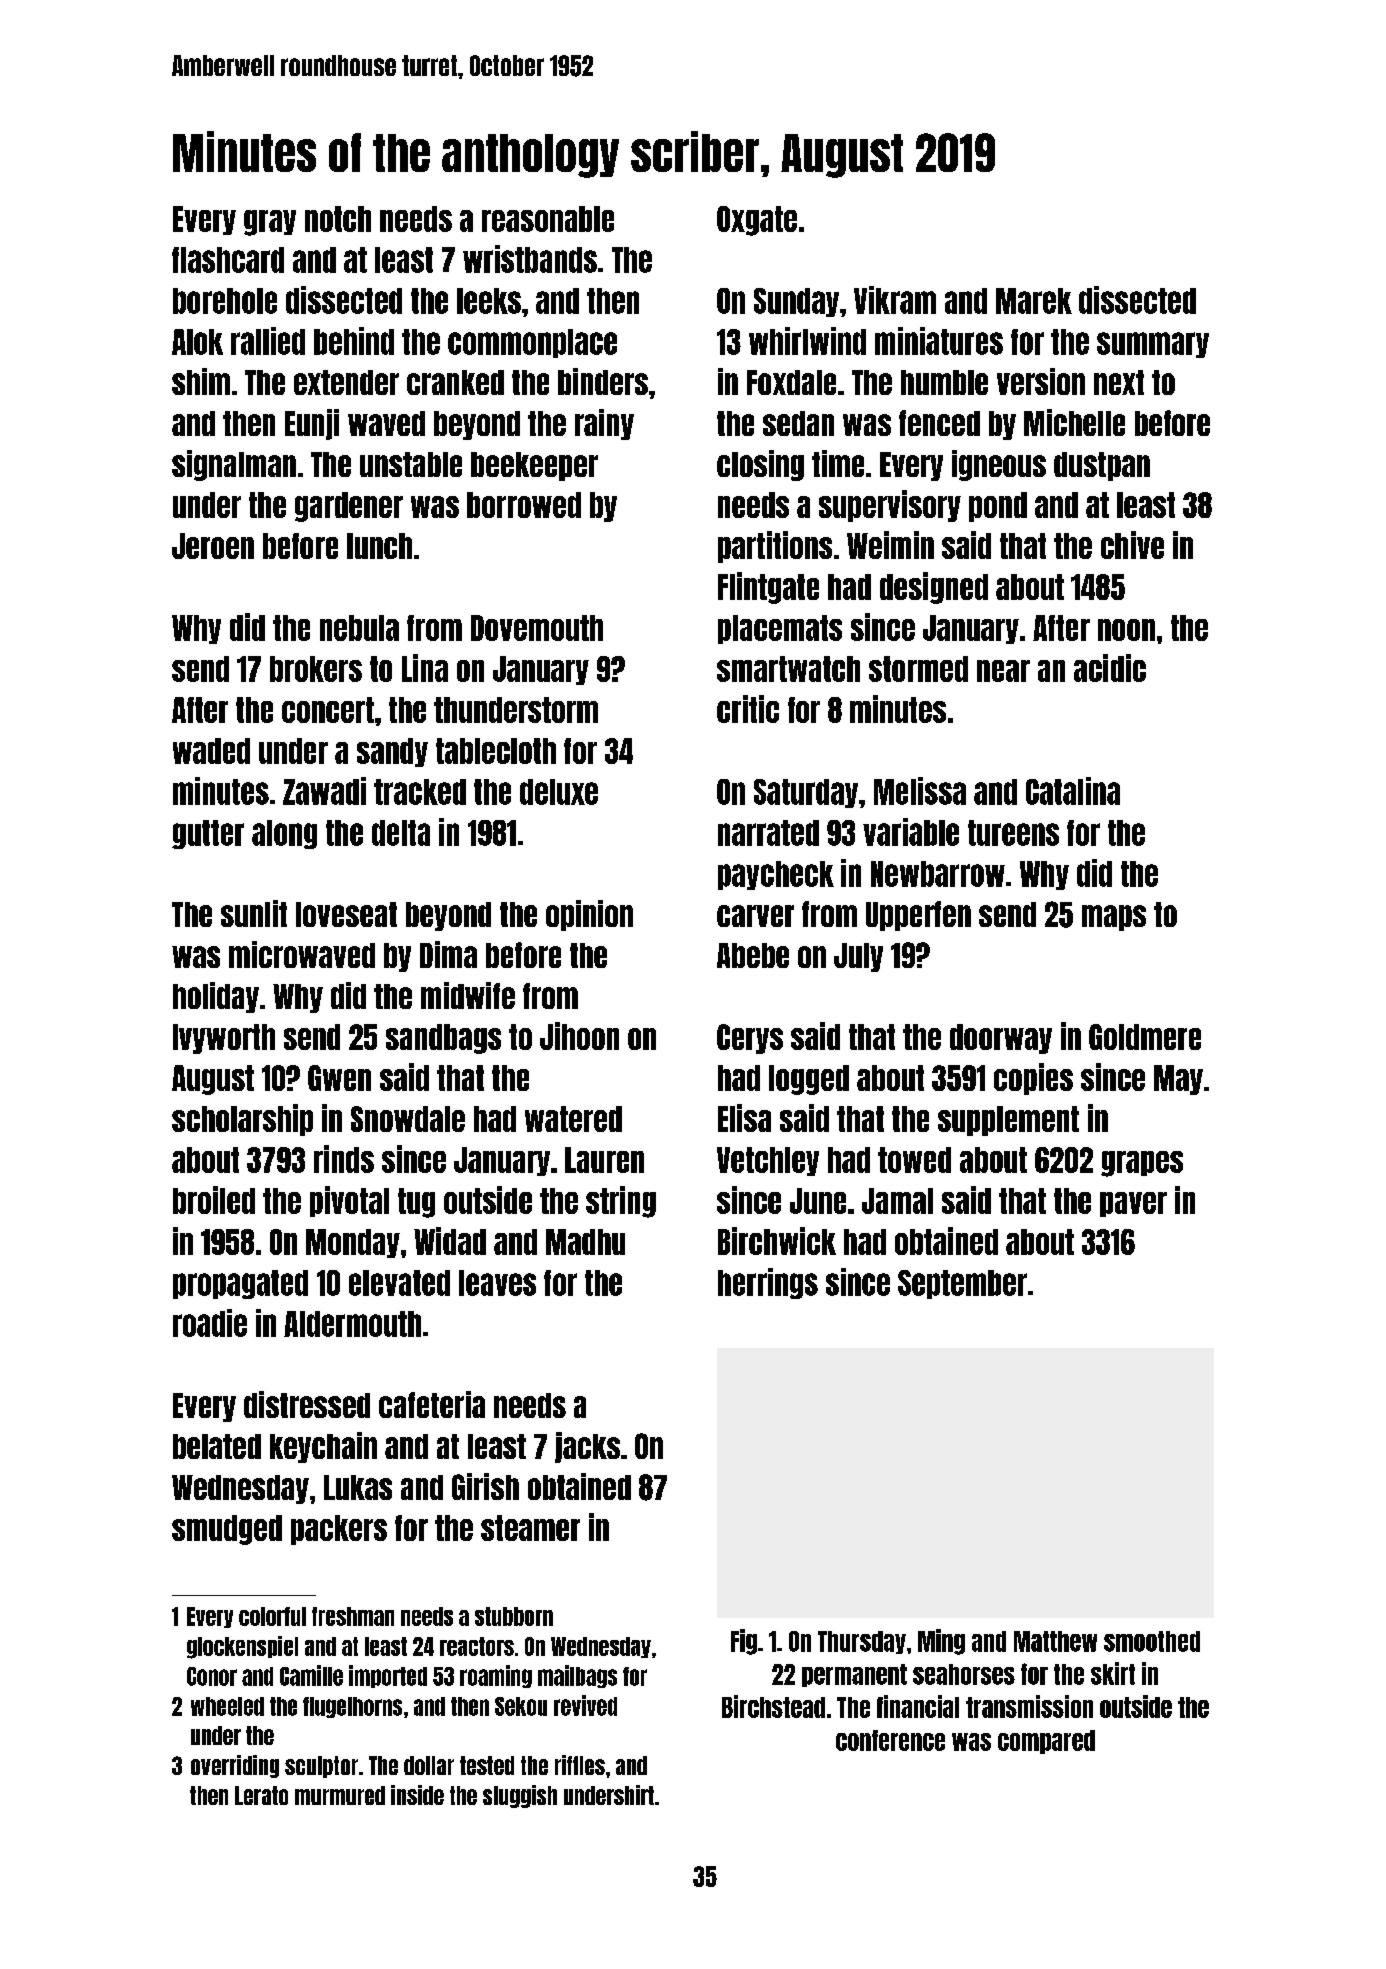  I want to click on Lerato, so click(261, 1795).
